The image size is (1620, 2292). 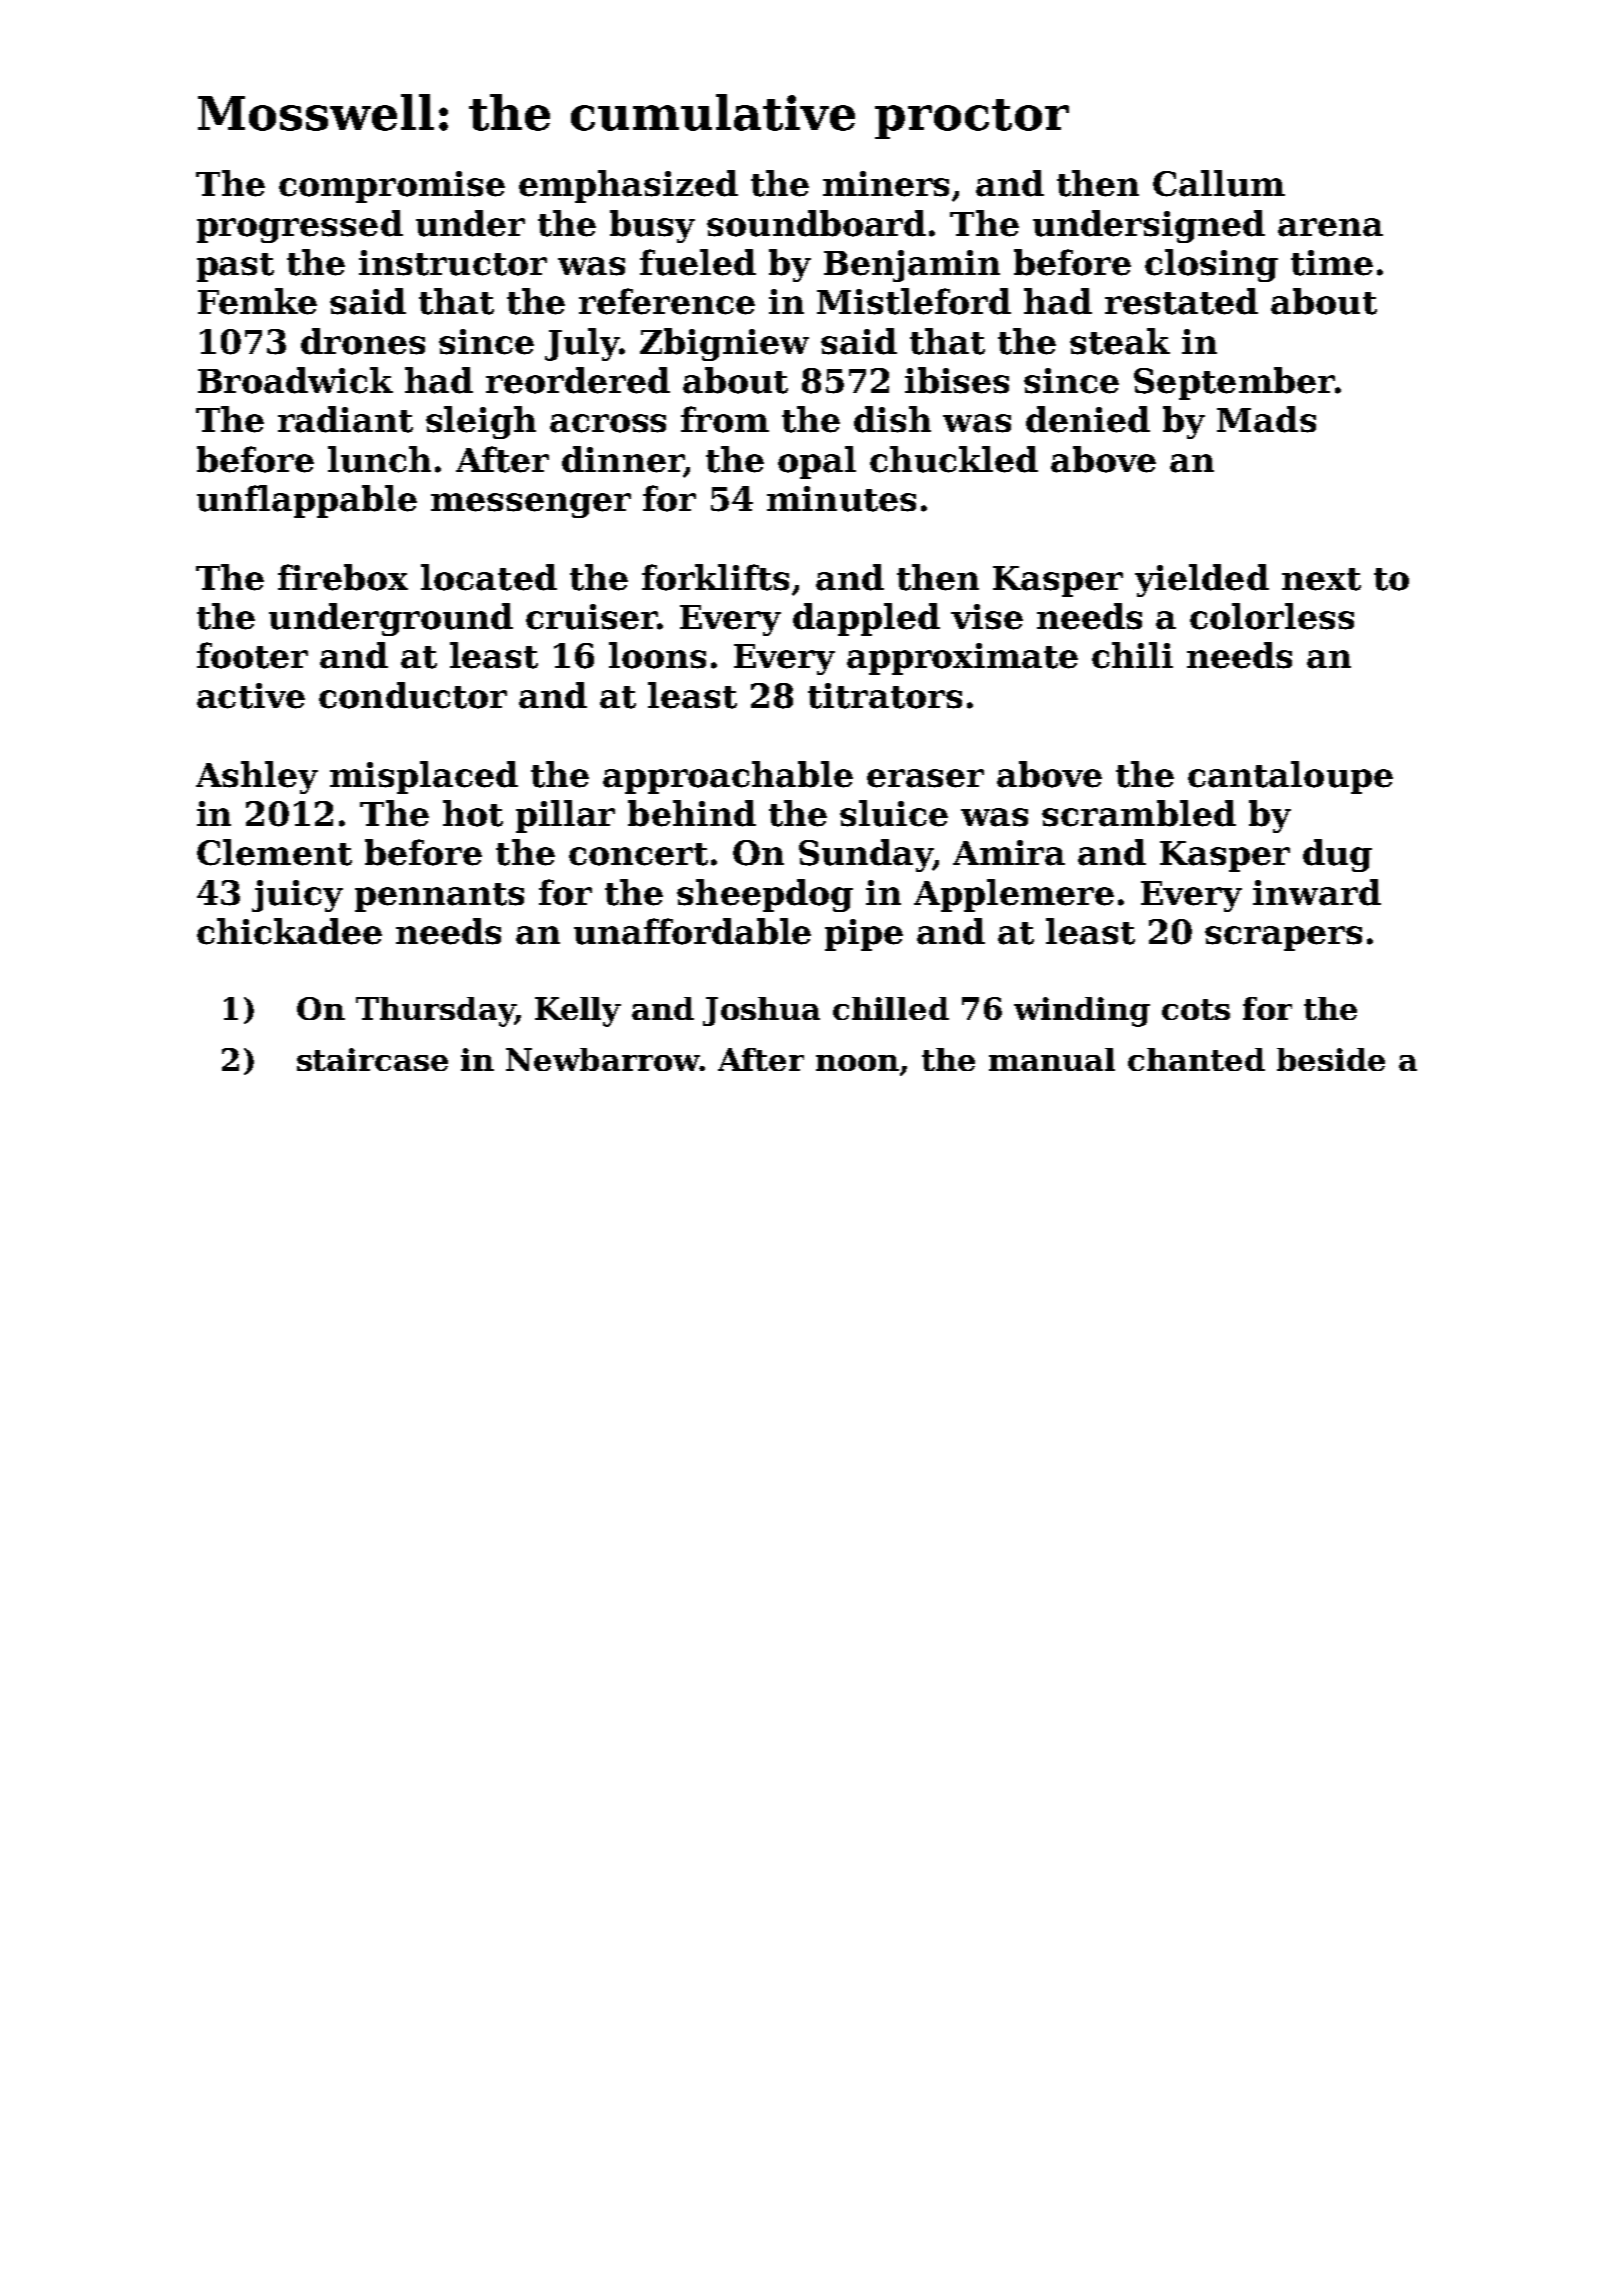 What do you see at coordinates (307, 501) in the screenshot?
I see `unflappable` at bounding box center [307, 501].
